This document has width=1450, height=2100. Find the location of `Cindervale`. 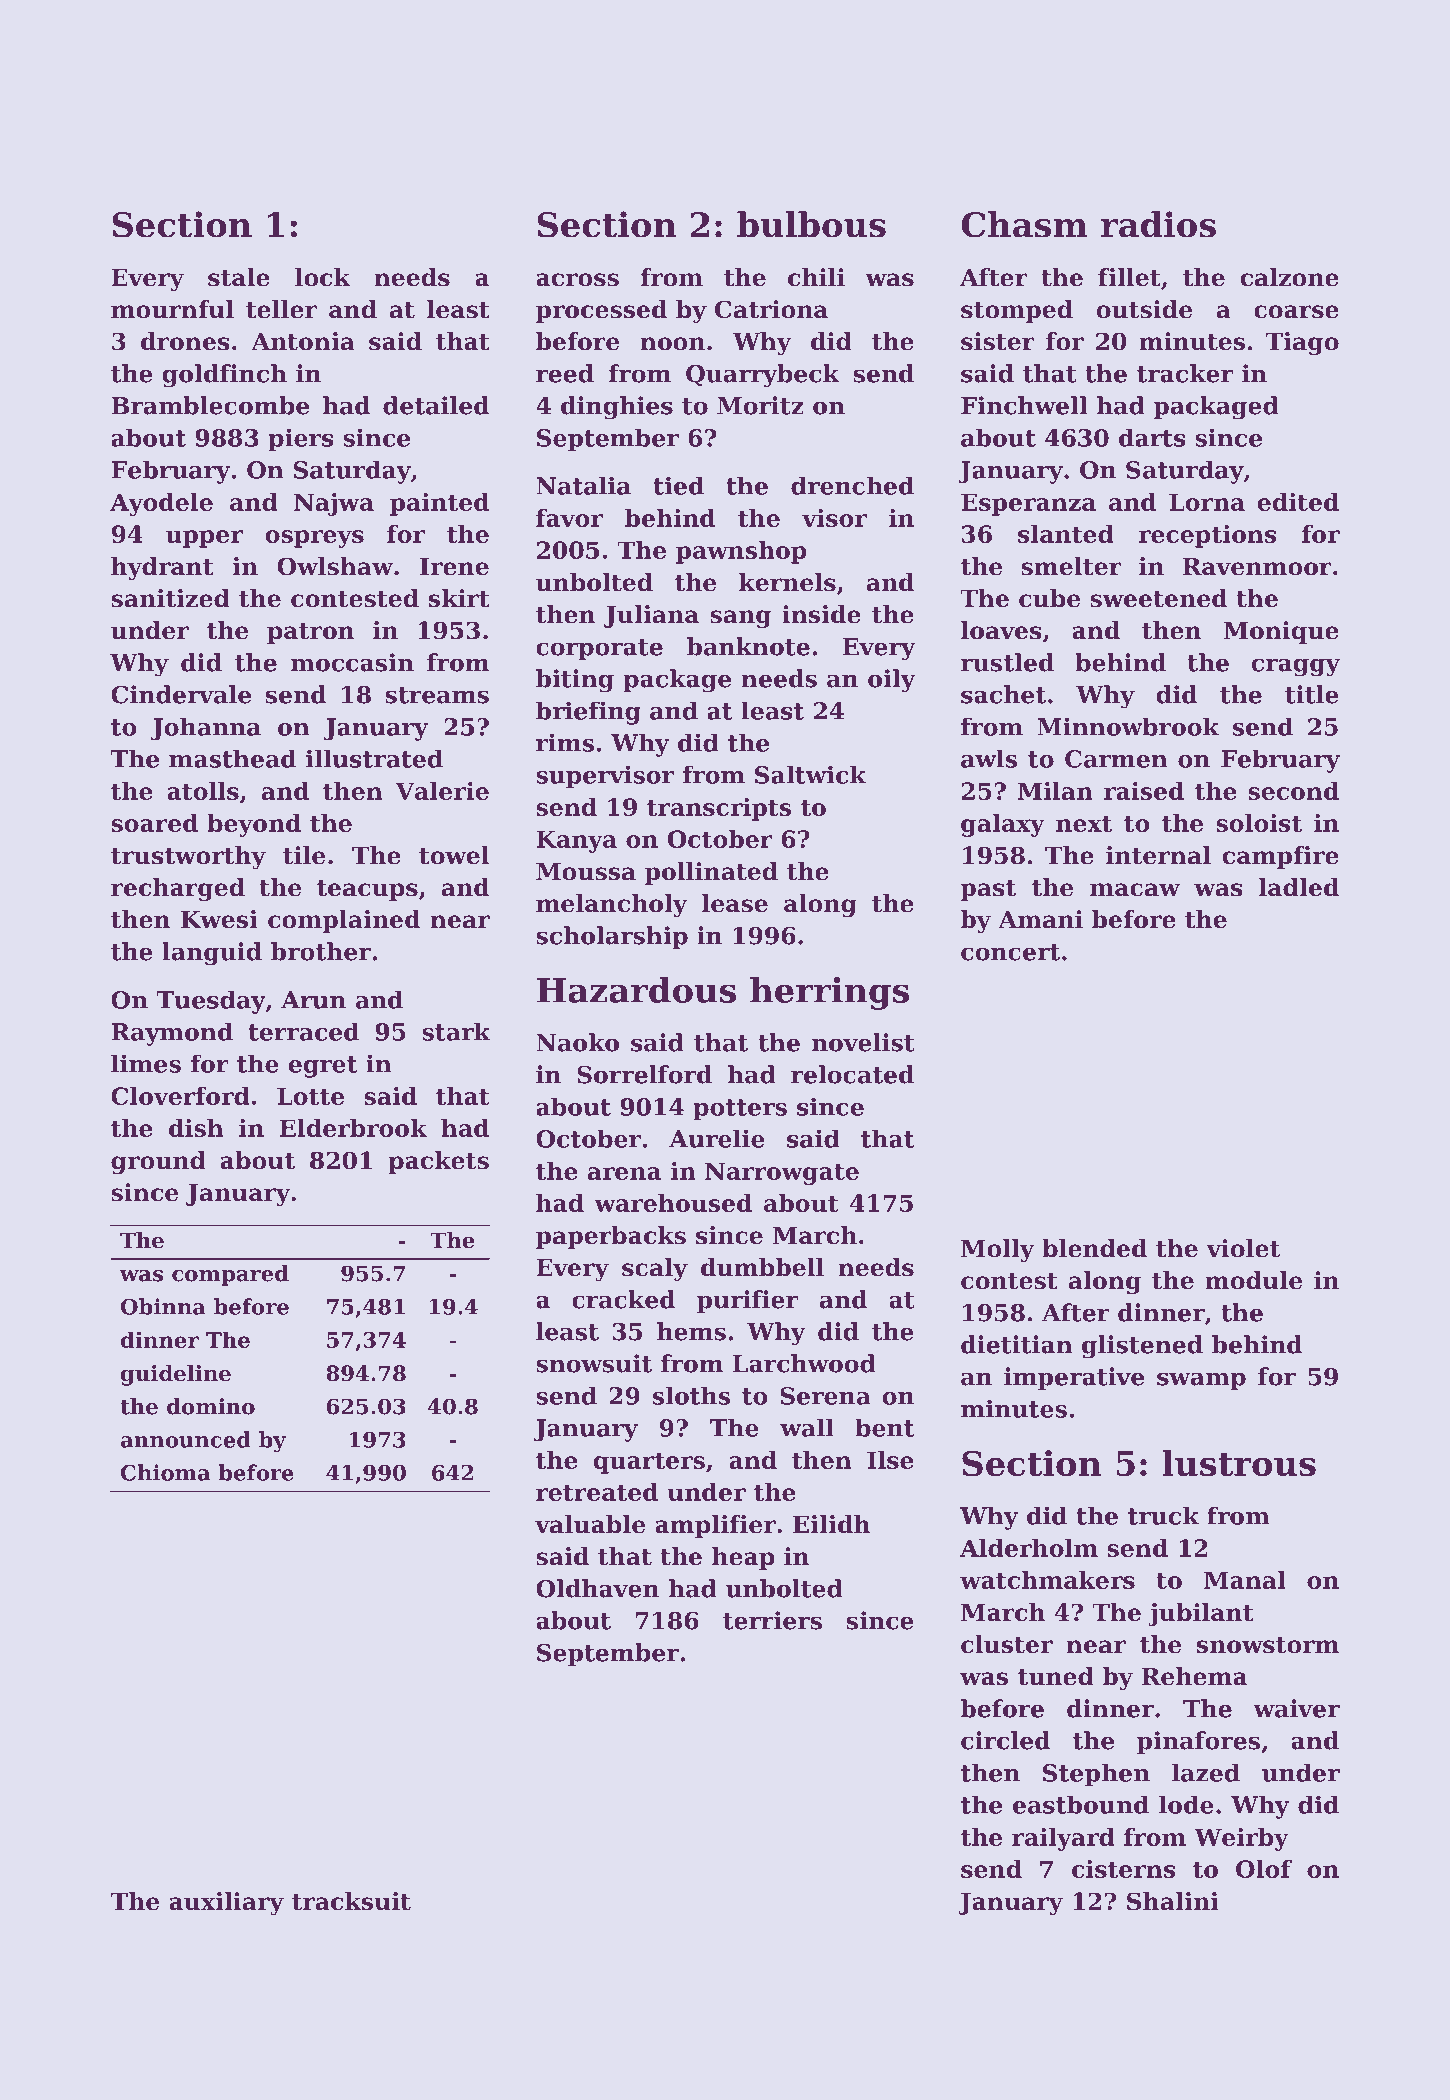

Cindervale is located at coordinates (181, 694).
